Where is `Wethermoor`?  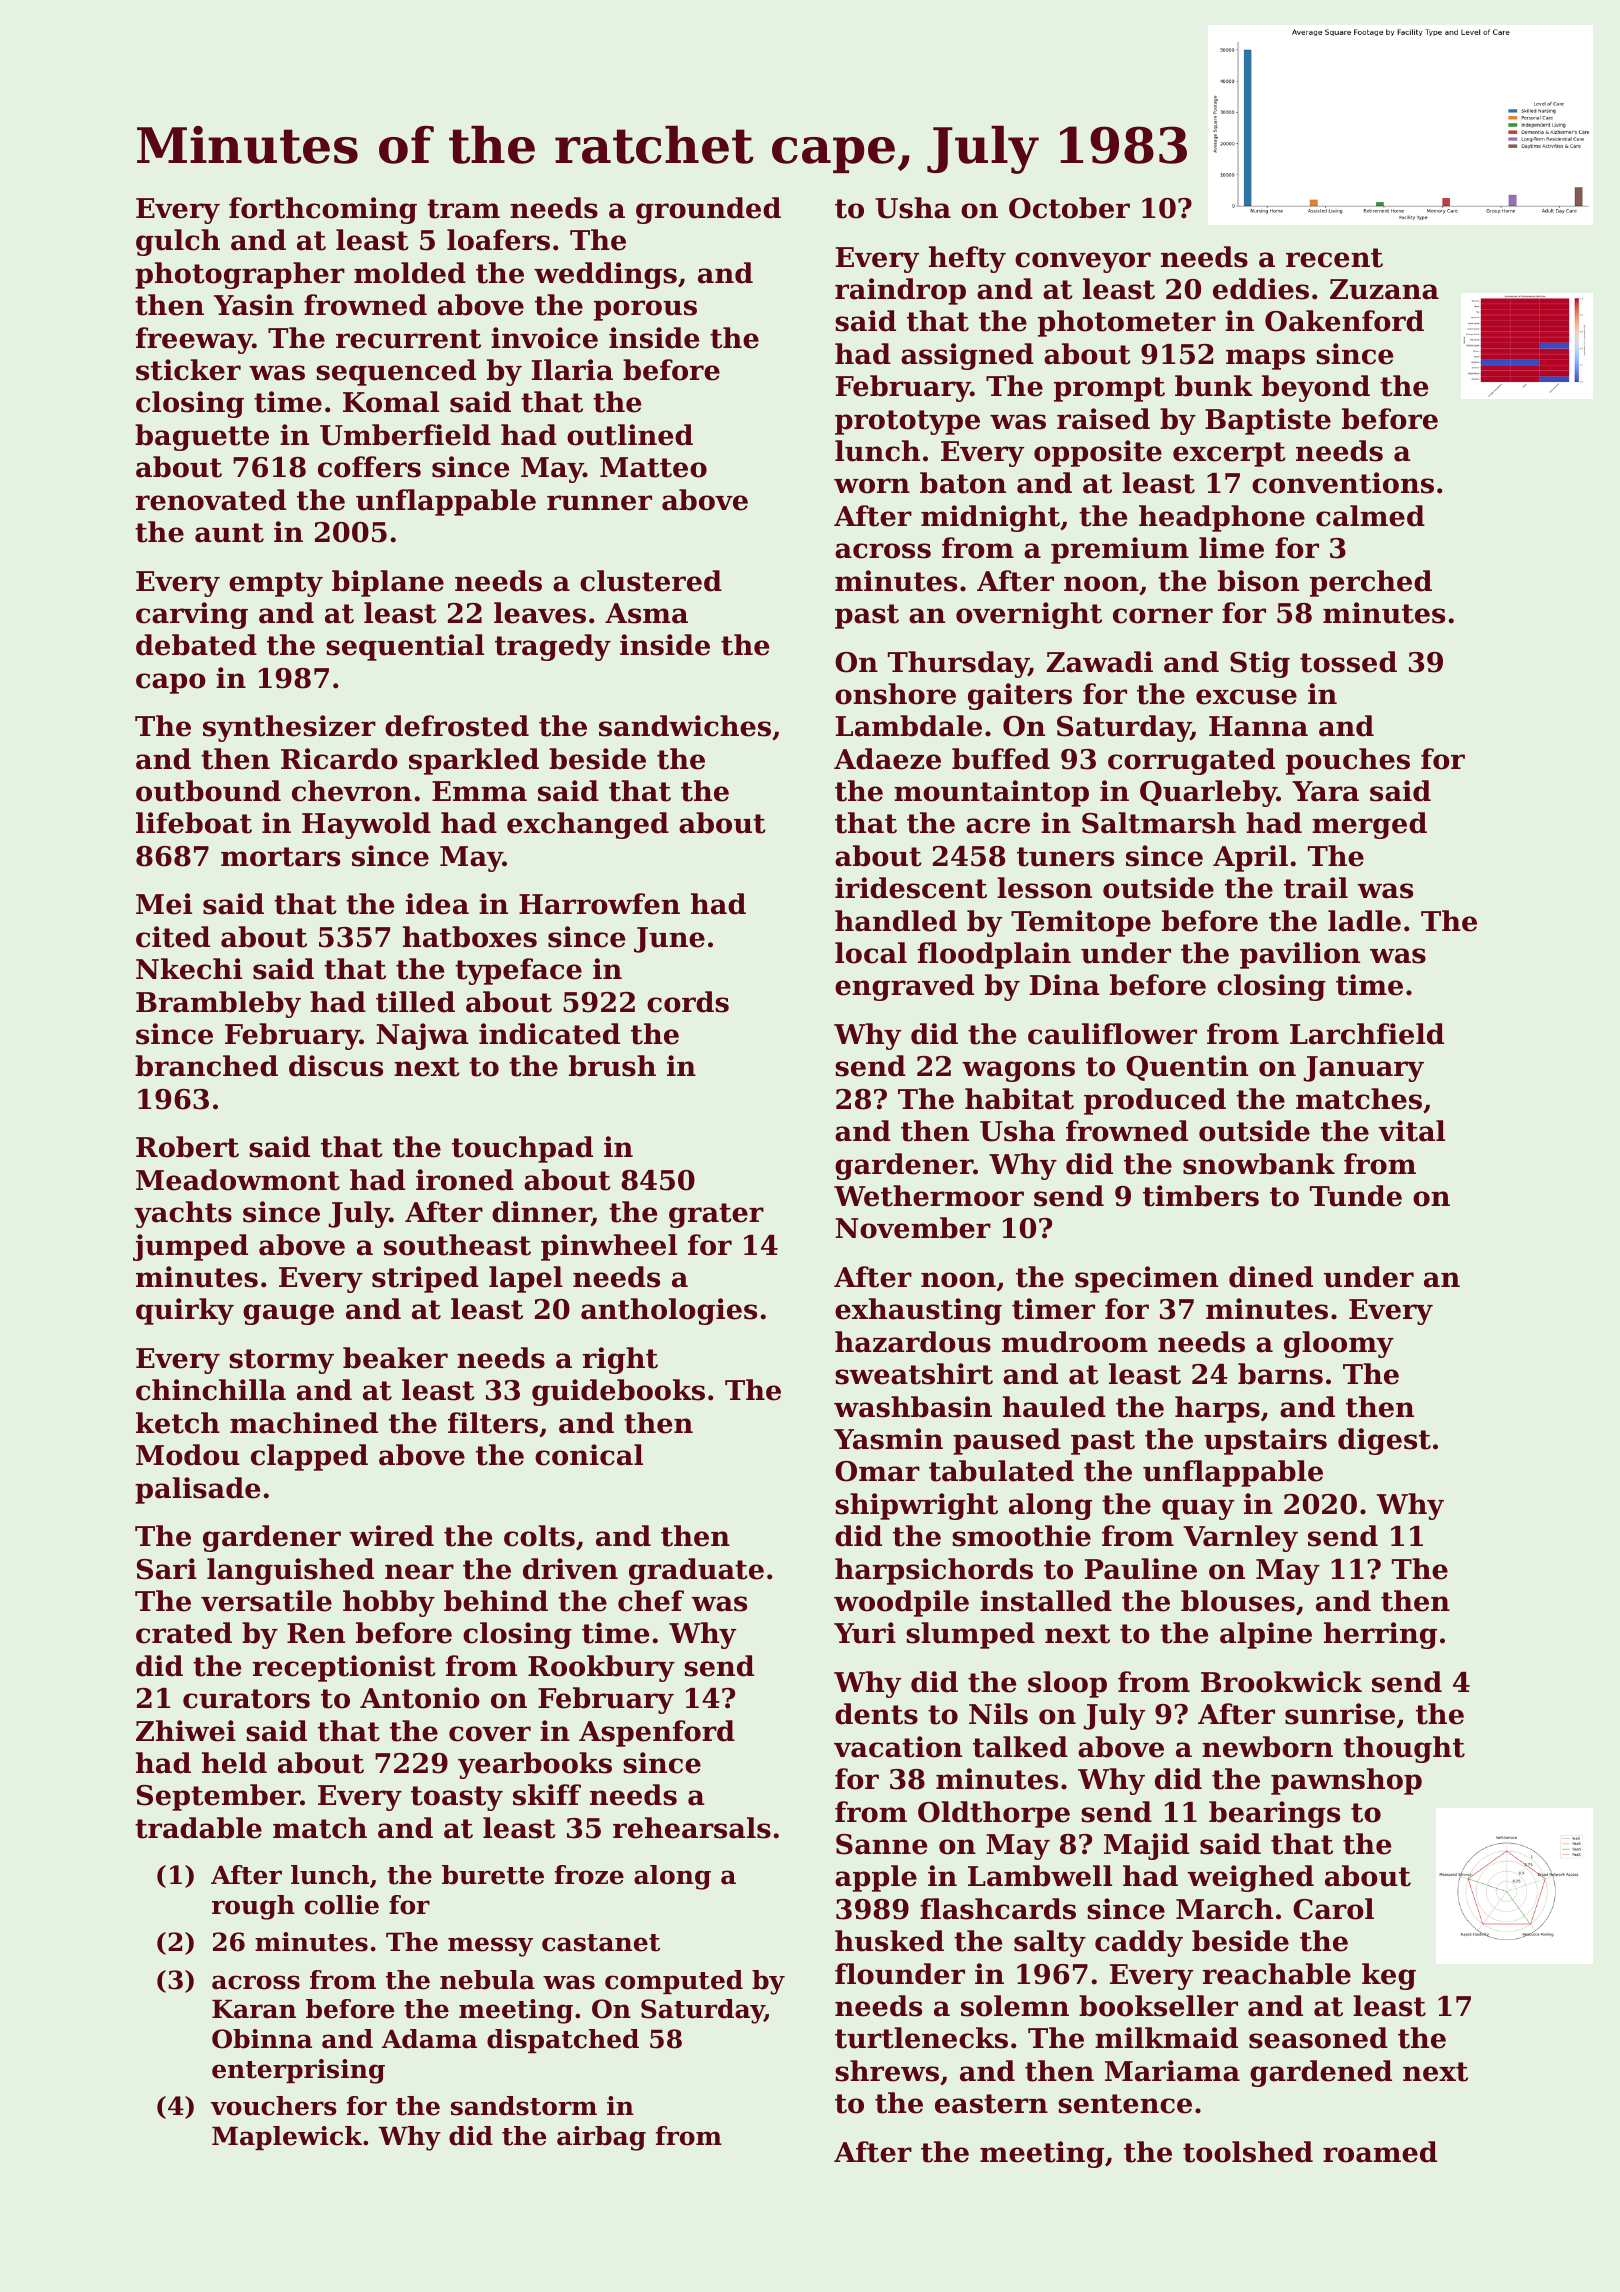 Wethermoor is located at coordinates (929, 1196).
